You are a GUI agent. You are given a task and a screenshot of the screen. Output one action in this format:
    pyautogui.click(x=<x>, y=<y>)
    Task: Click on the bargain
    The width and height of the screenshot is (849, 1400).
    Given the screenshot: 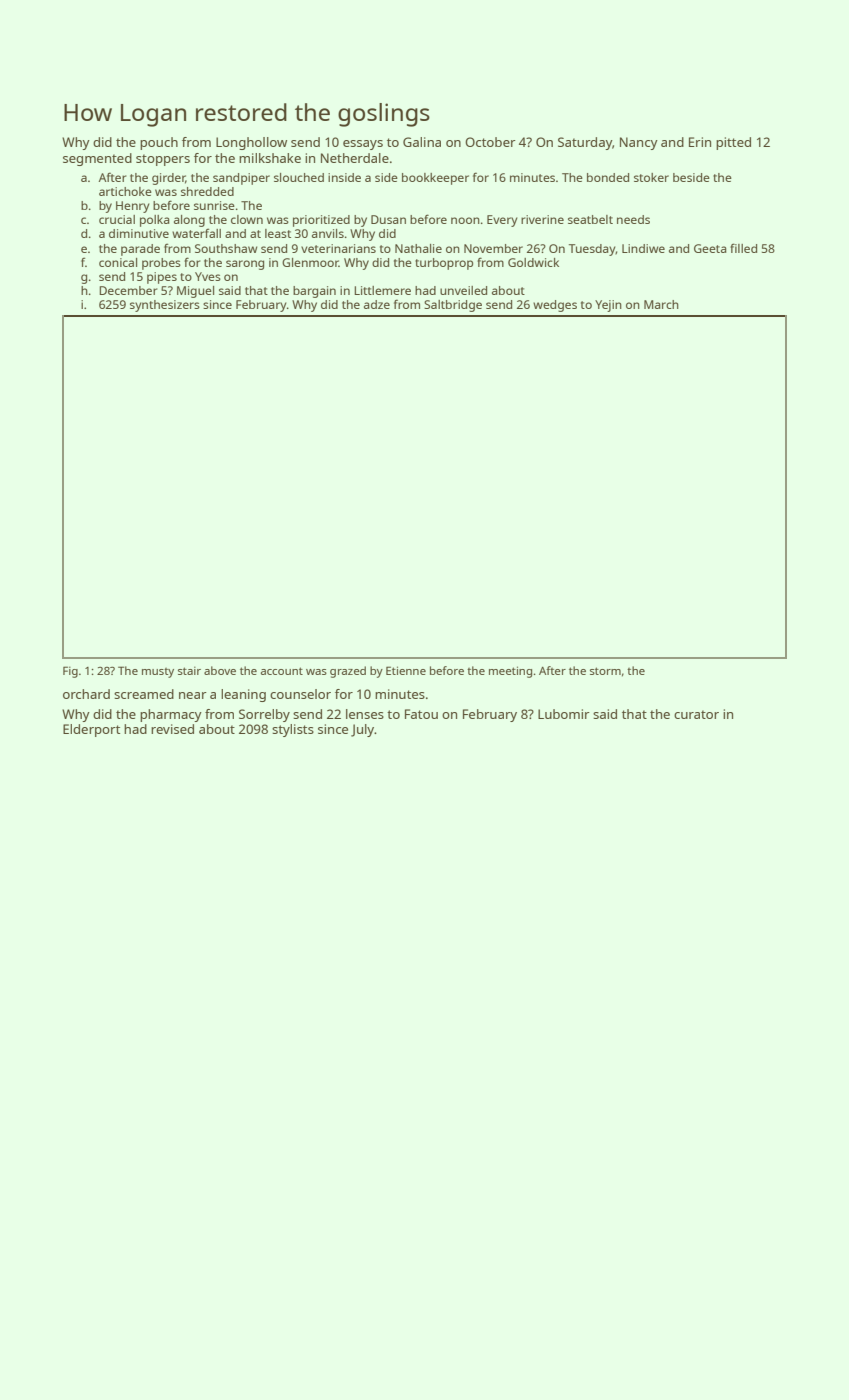 What is the action you would take?
    pyautogui.click(x=314, y=292)
